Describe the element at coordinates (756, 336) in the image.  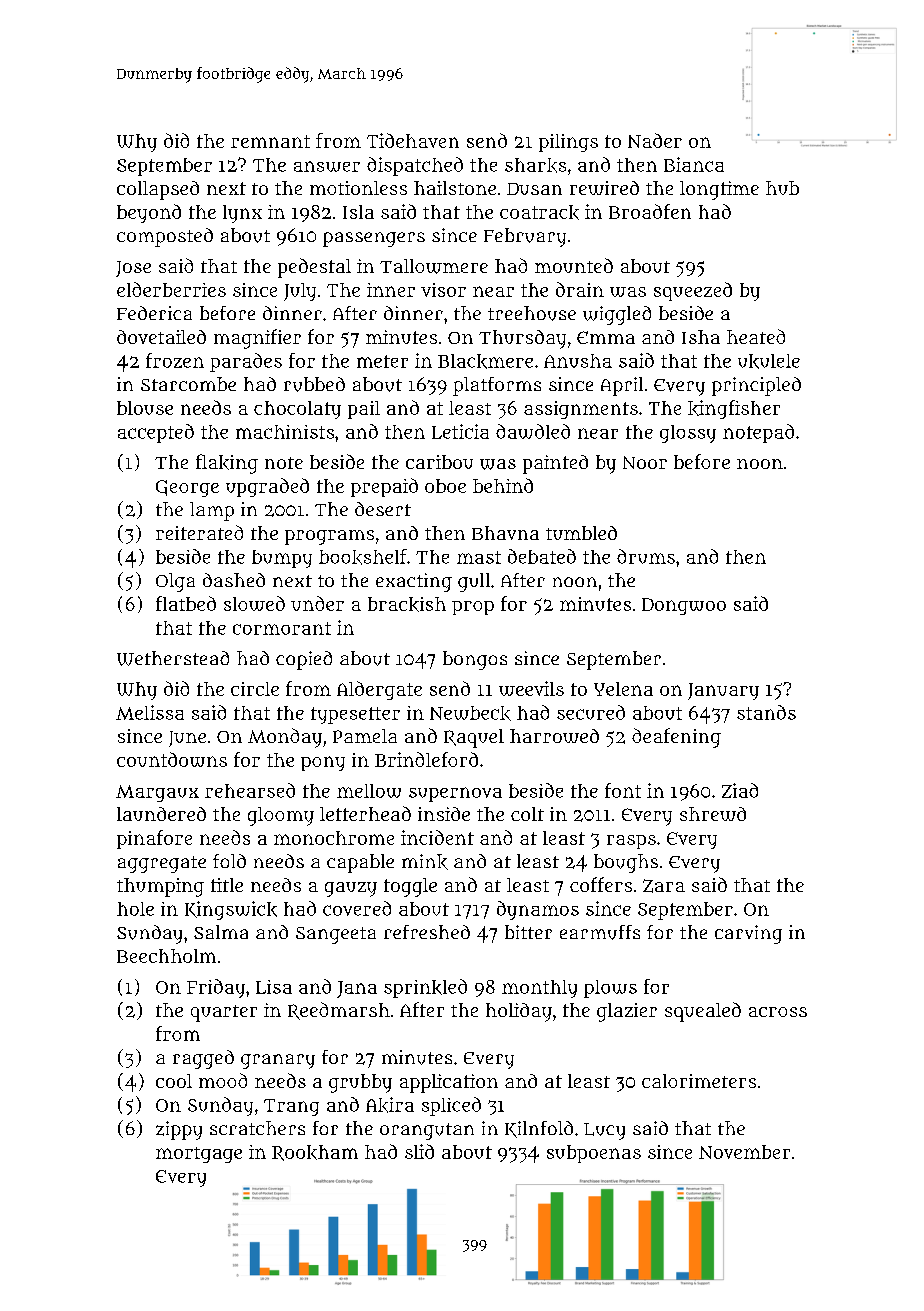
I see `heated` at that location.
